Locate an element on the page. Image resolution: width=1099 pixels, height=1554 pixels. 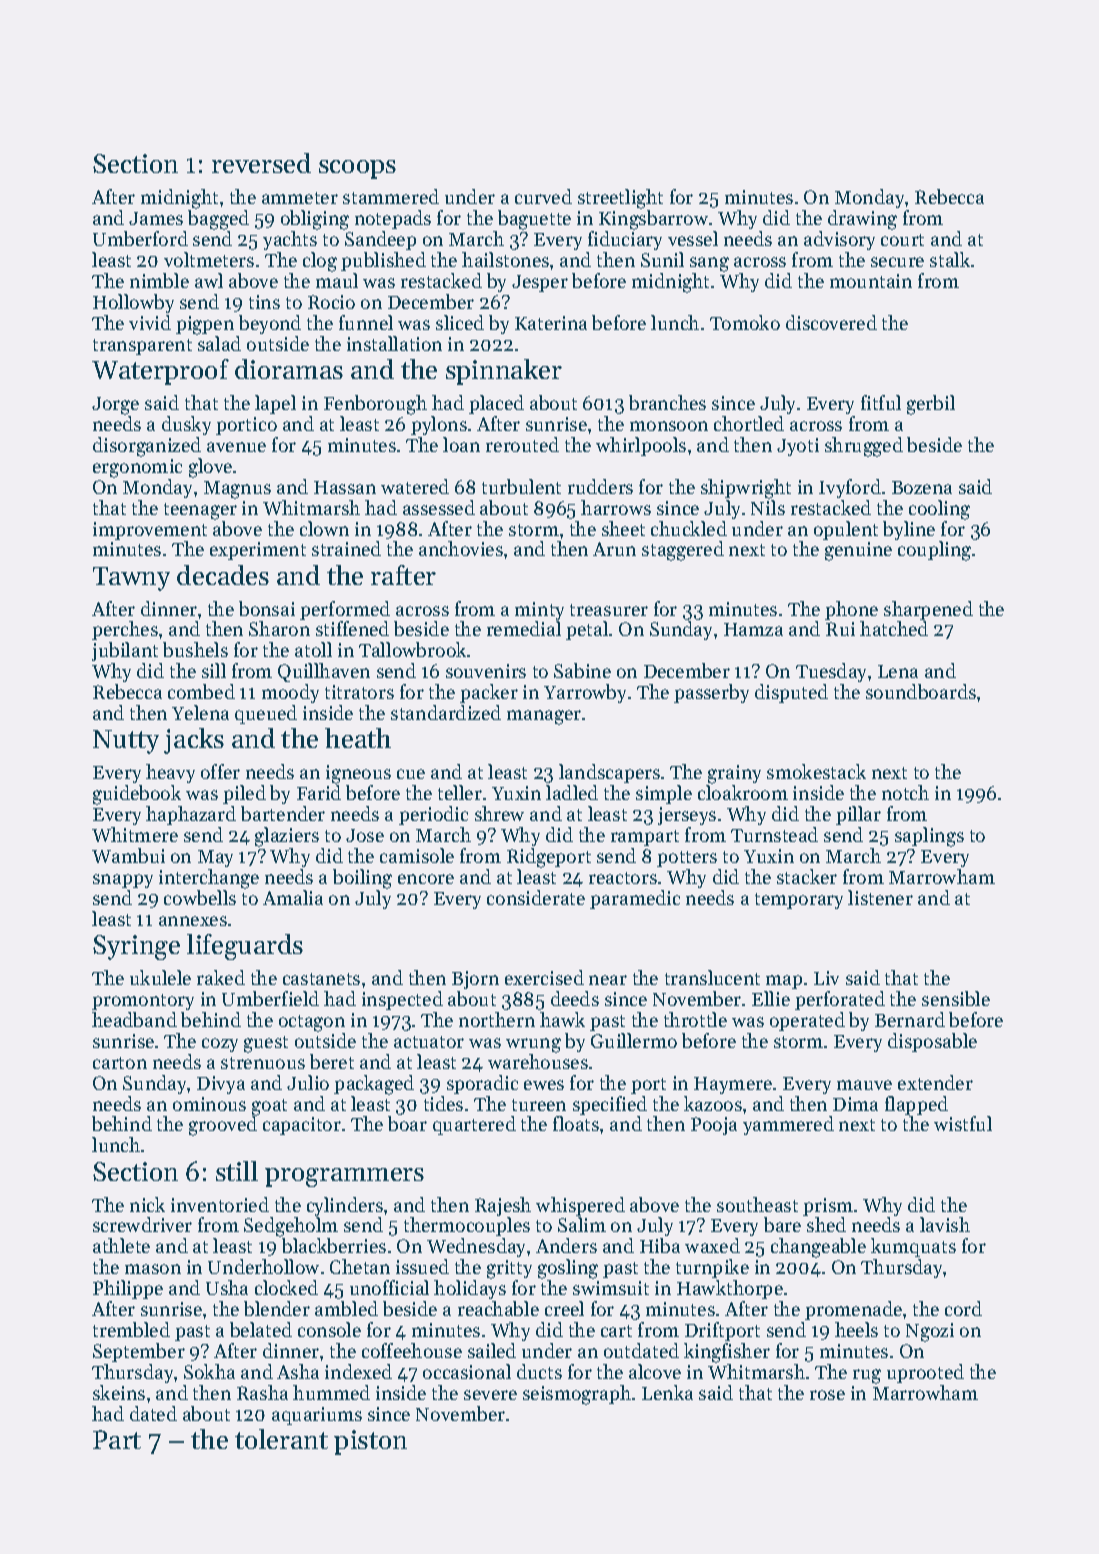
potters is located at coordinates (687, 859).
